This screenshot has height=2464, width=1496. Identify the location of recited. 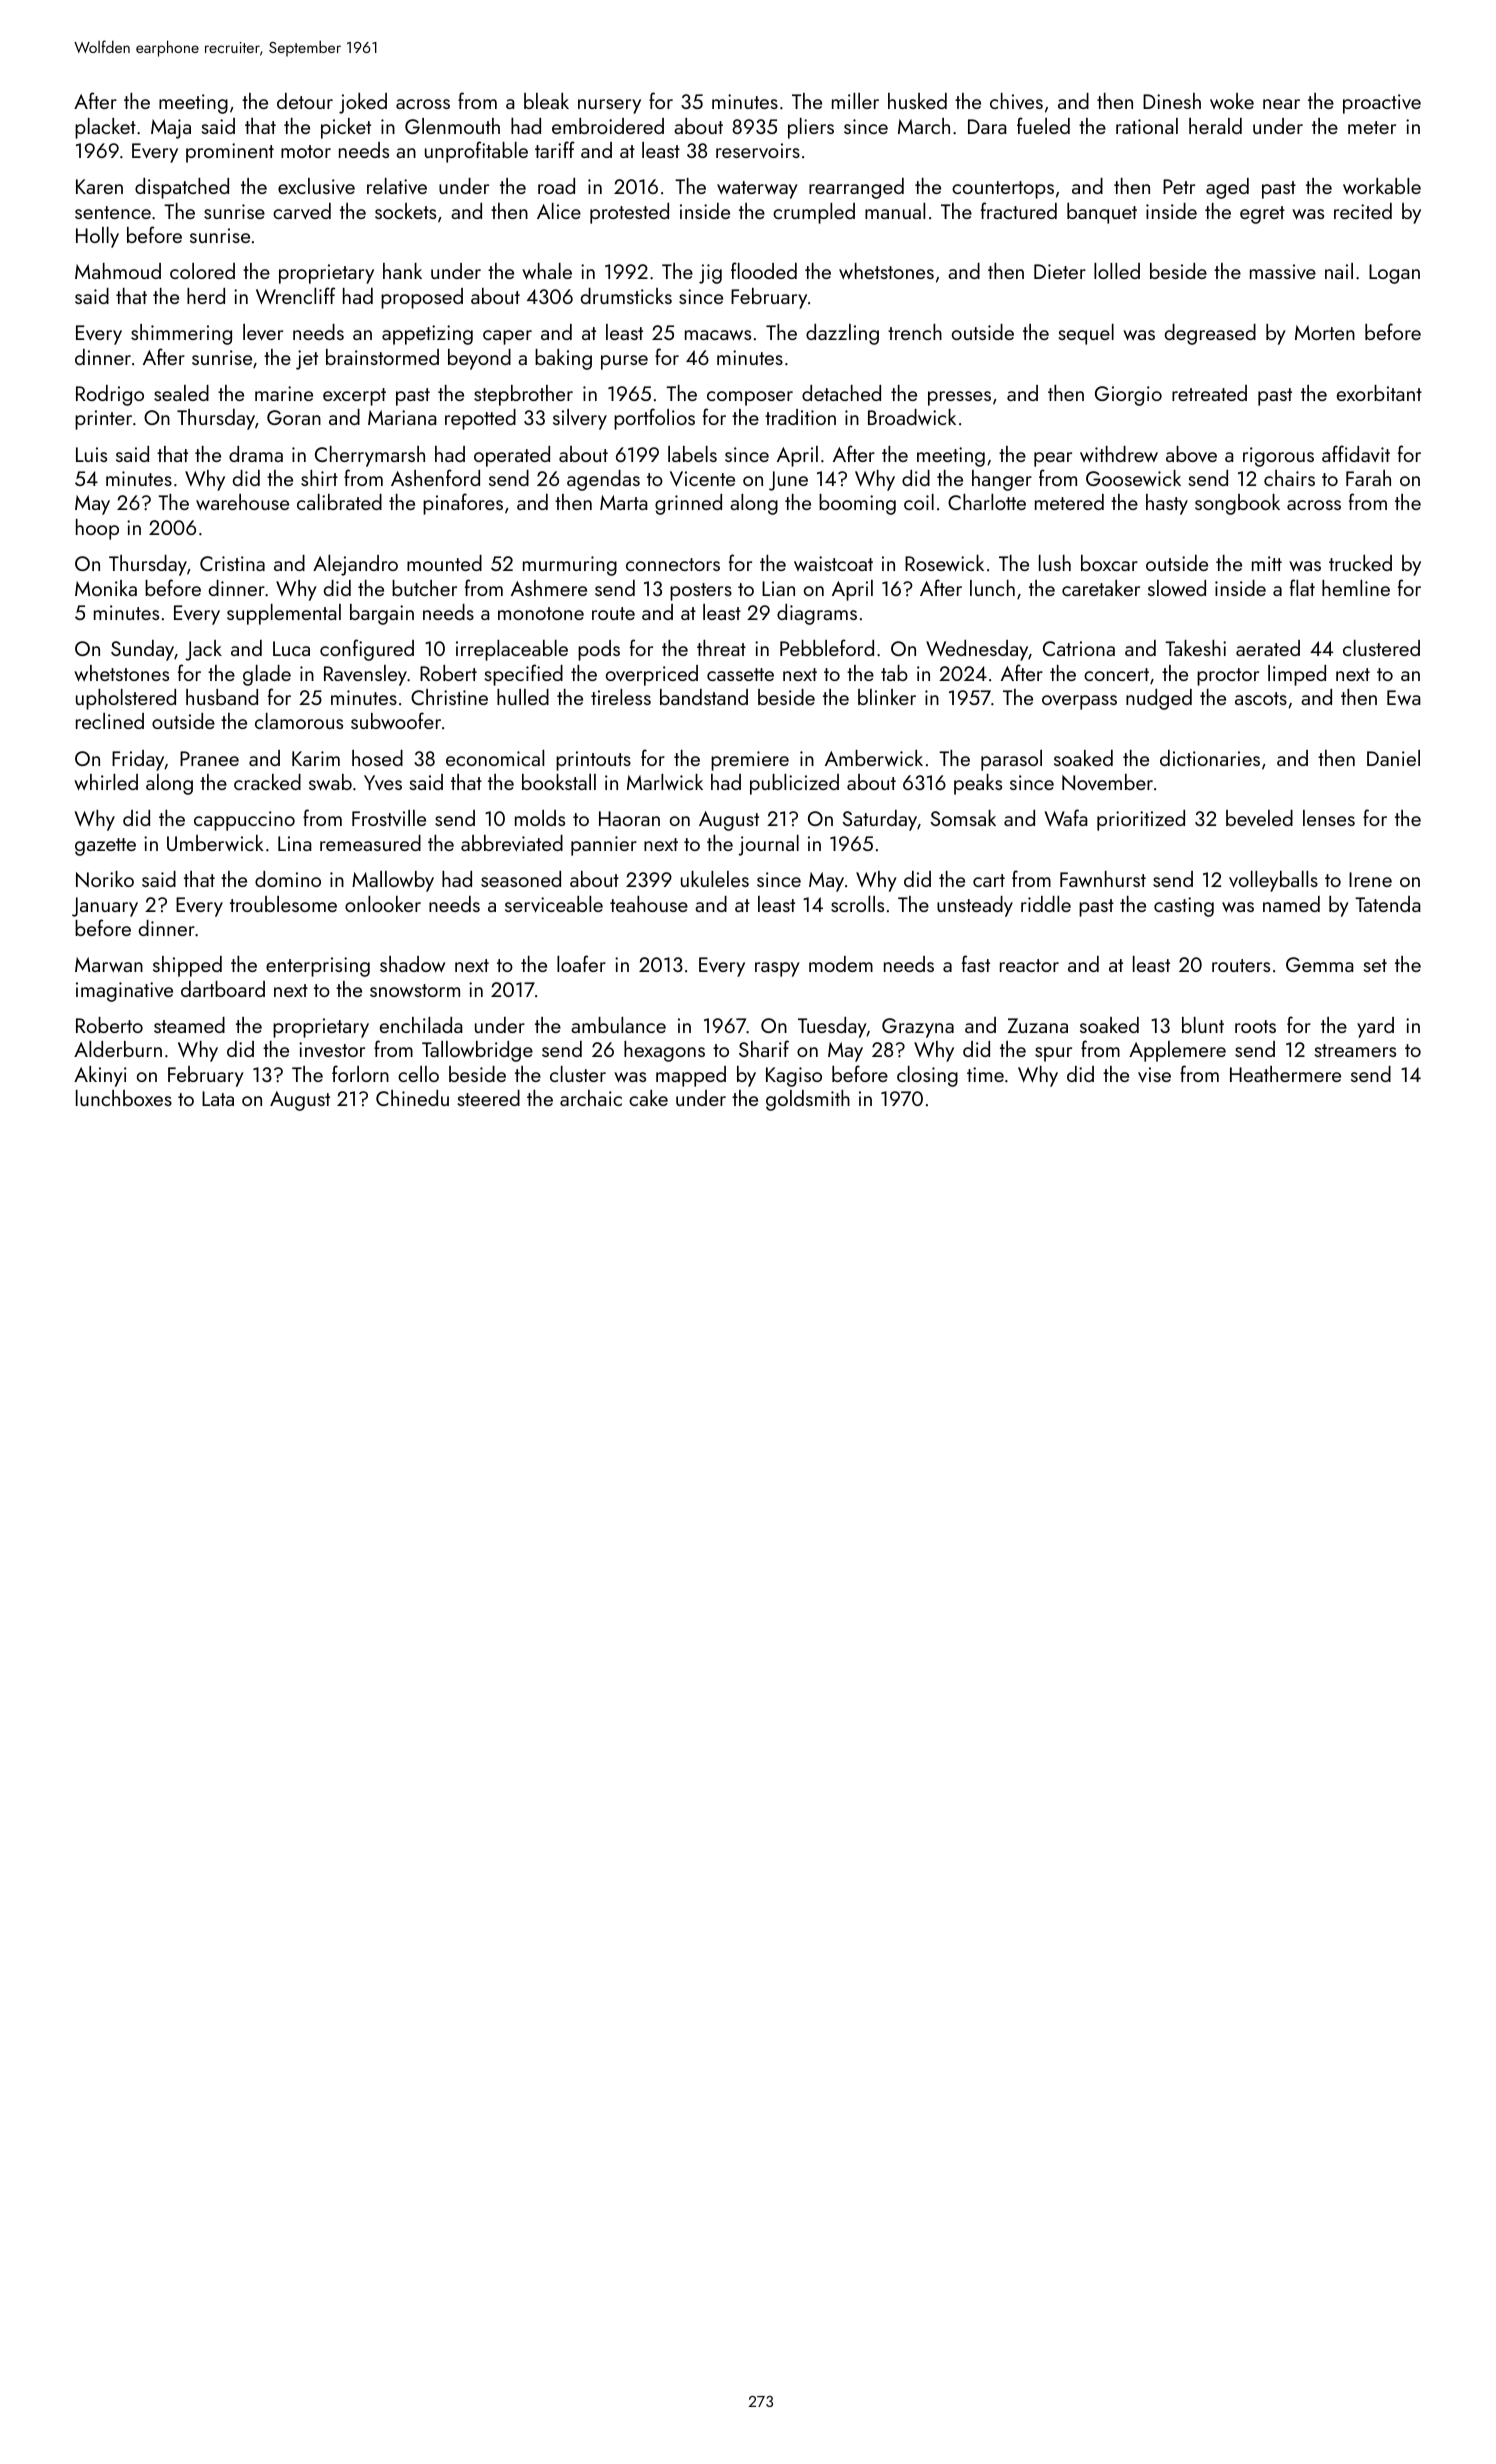
(1363, 211).
